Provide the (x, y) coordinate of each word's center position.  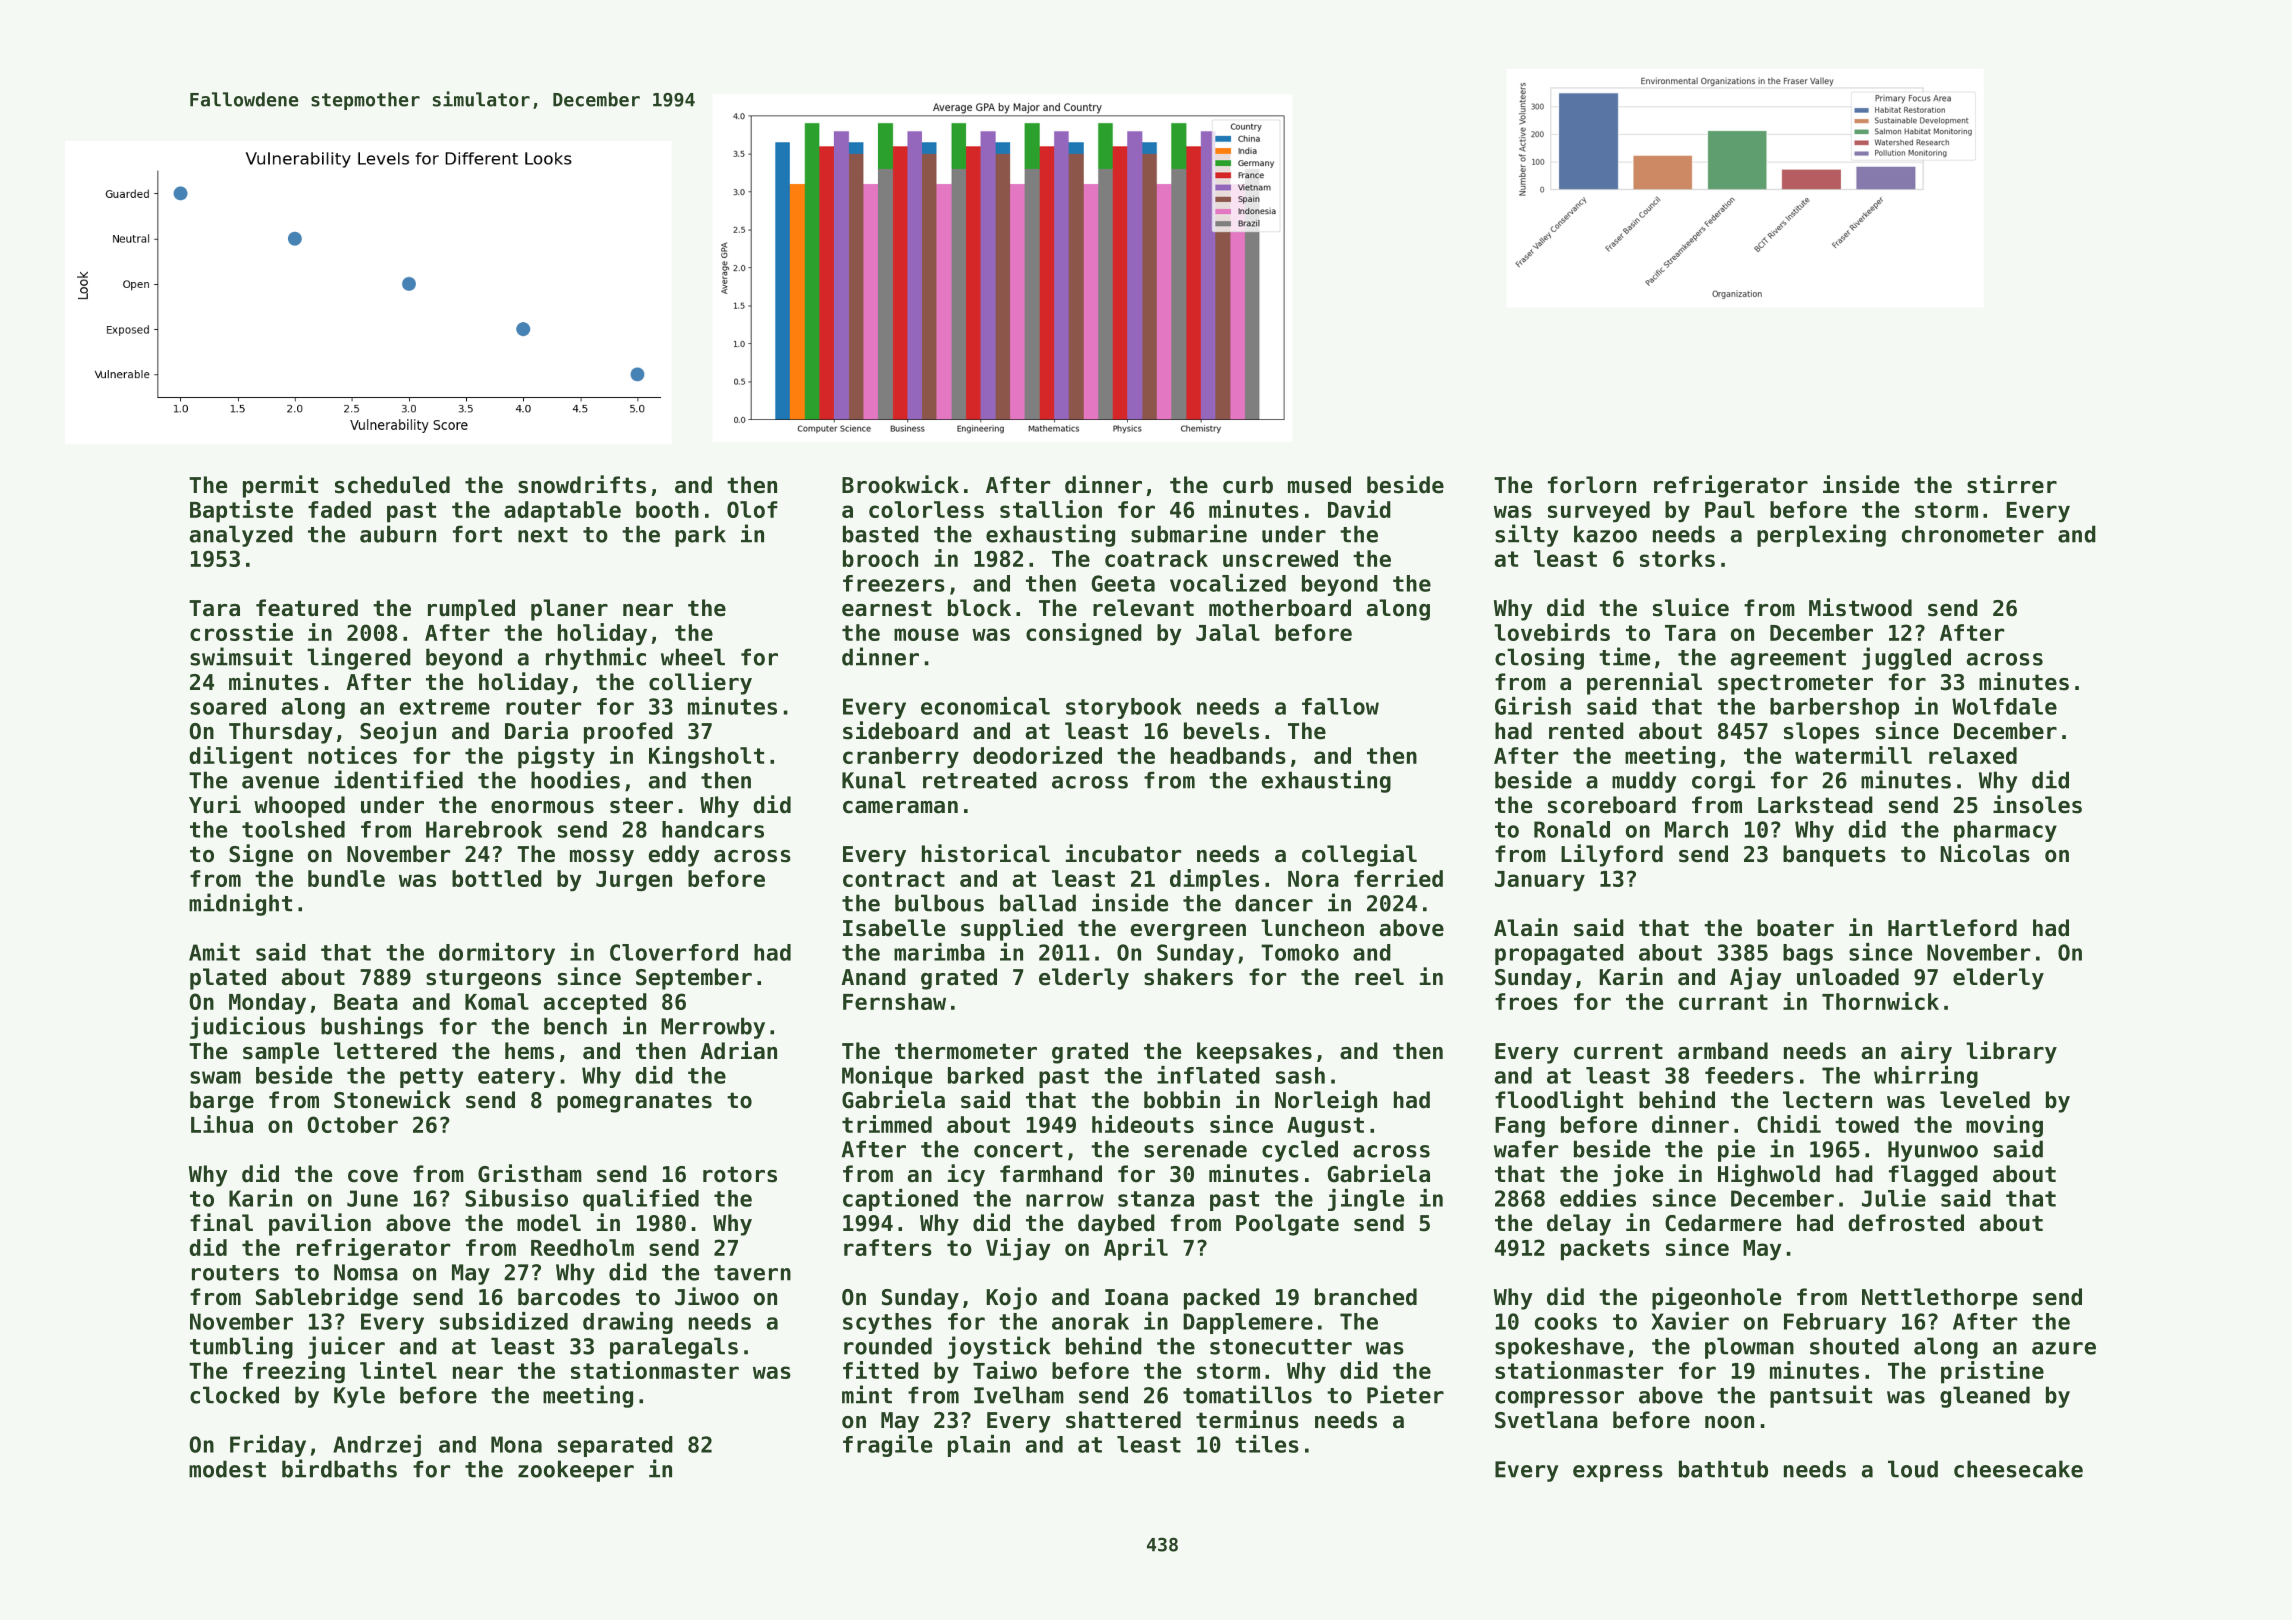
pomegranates (634, 1102)
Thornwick (1880, 1001)
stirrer (2012, 484)
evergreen (1188, 932)
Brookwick (900, 484)
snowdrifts (582, 484)
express (1618, 1473)
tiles (1267, 1444)
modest (227, 1469)
